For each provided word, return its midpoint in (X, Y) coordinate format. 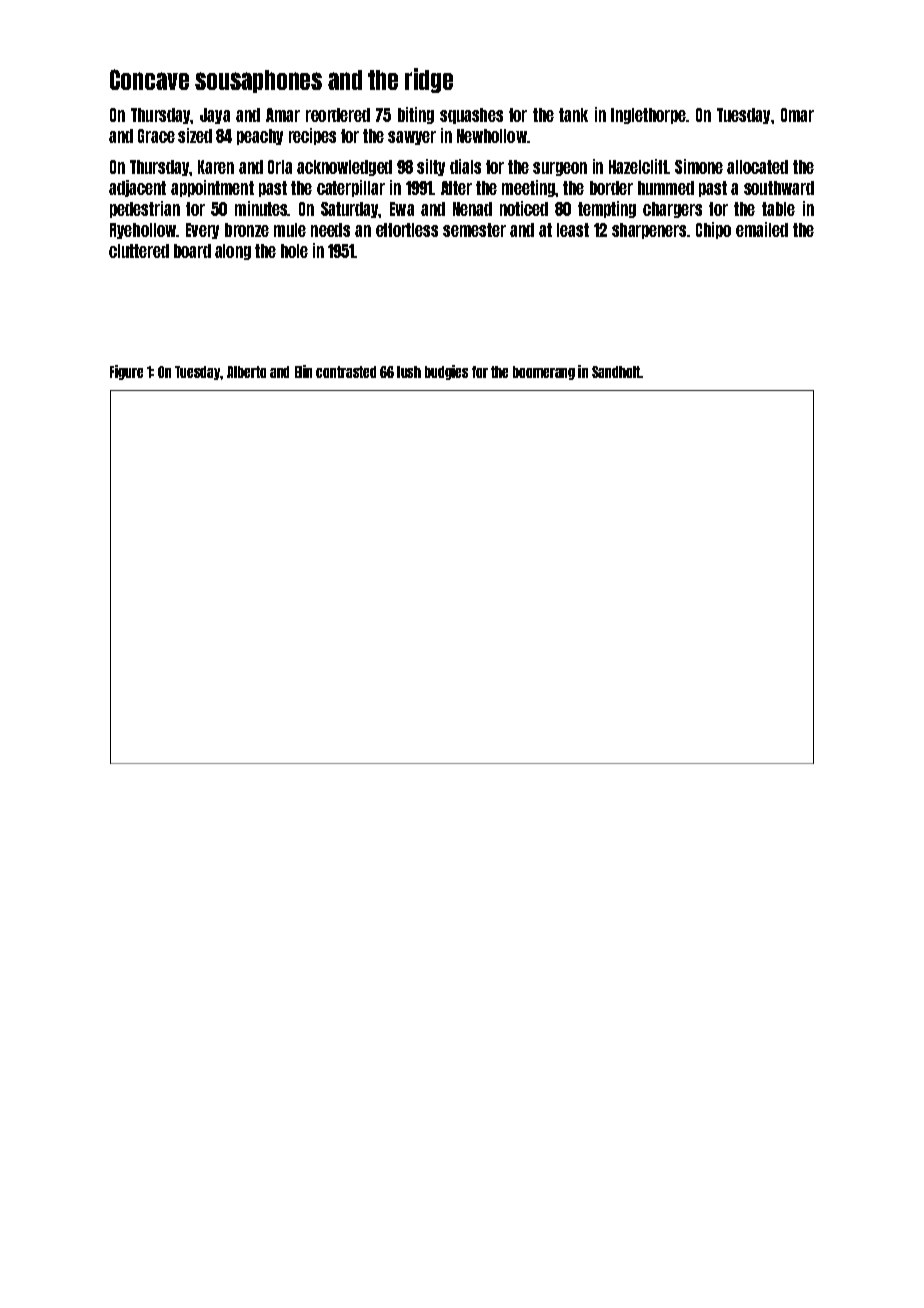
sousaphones (258, 81)
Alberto (246, 372)
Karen (216, 167)
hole (294, 251)
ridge (429, 80)
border (611, 188)
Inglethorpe (649, 116)
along (233, 252)
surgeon (560, 169)
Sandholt (616, 372)
